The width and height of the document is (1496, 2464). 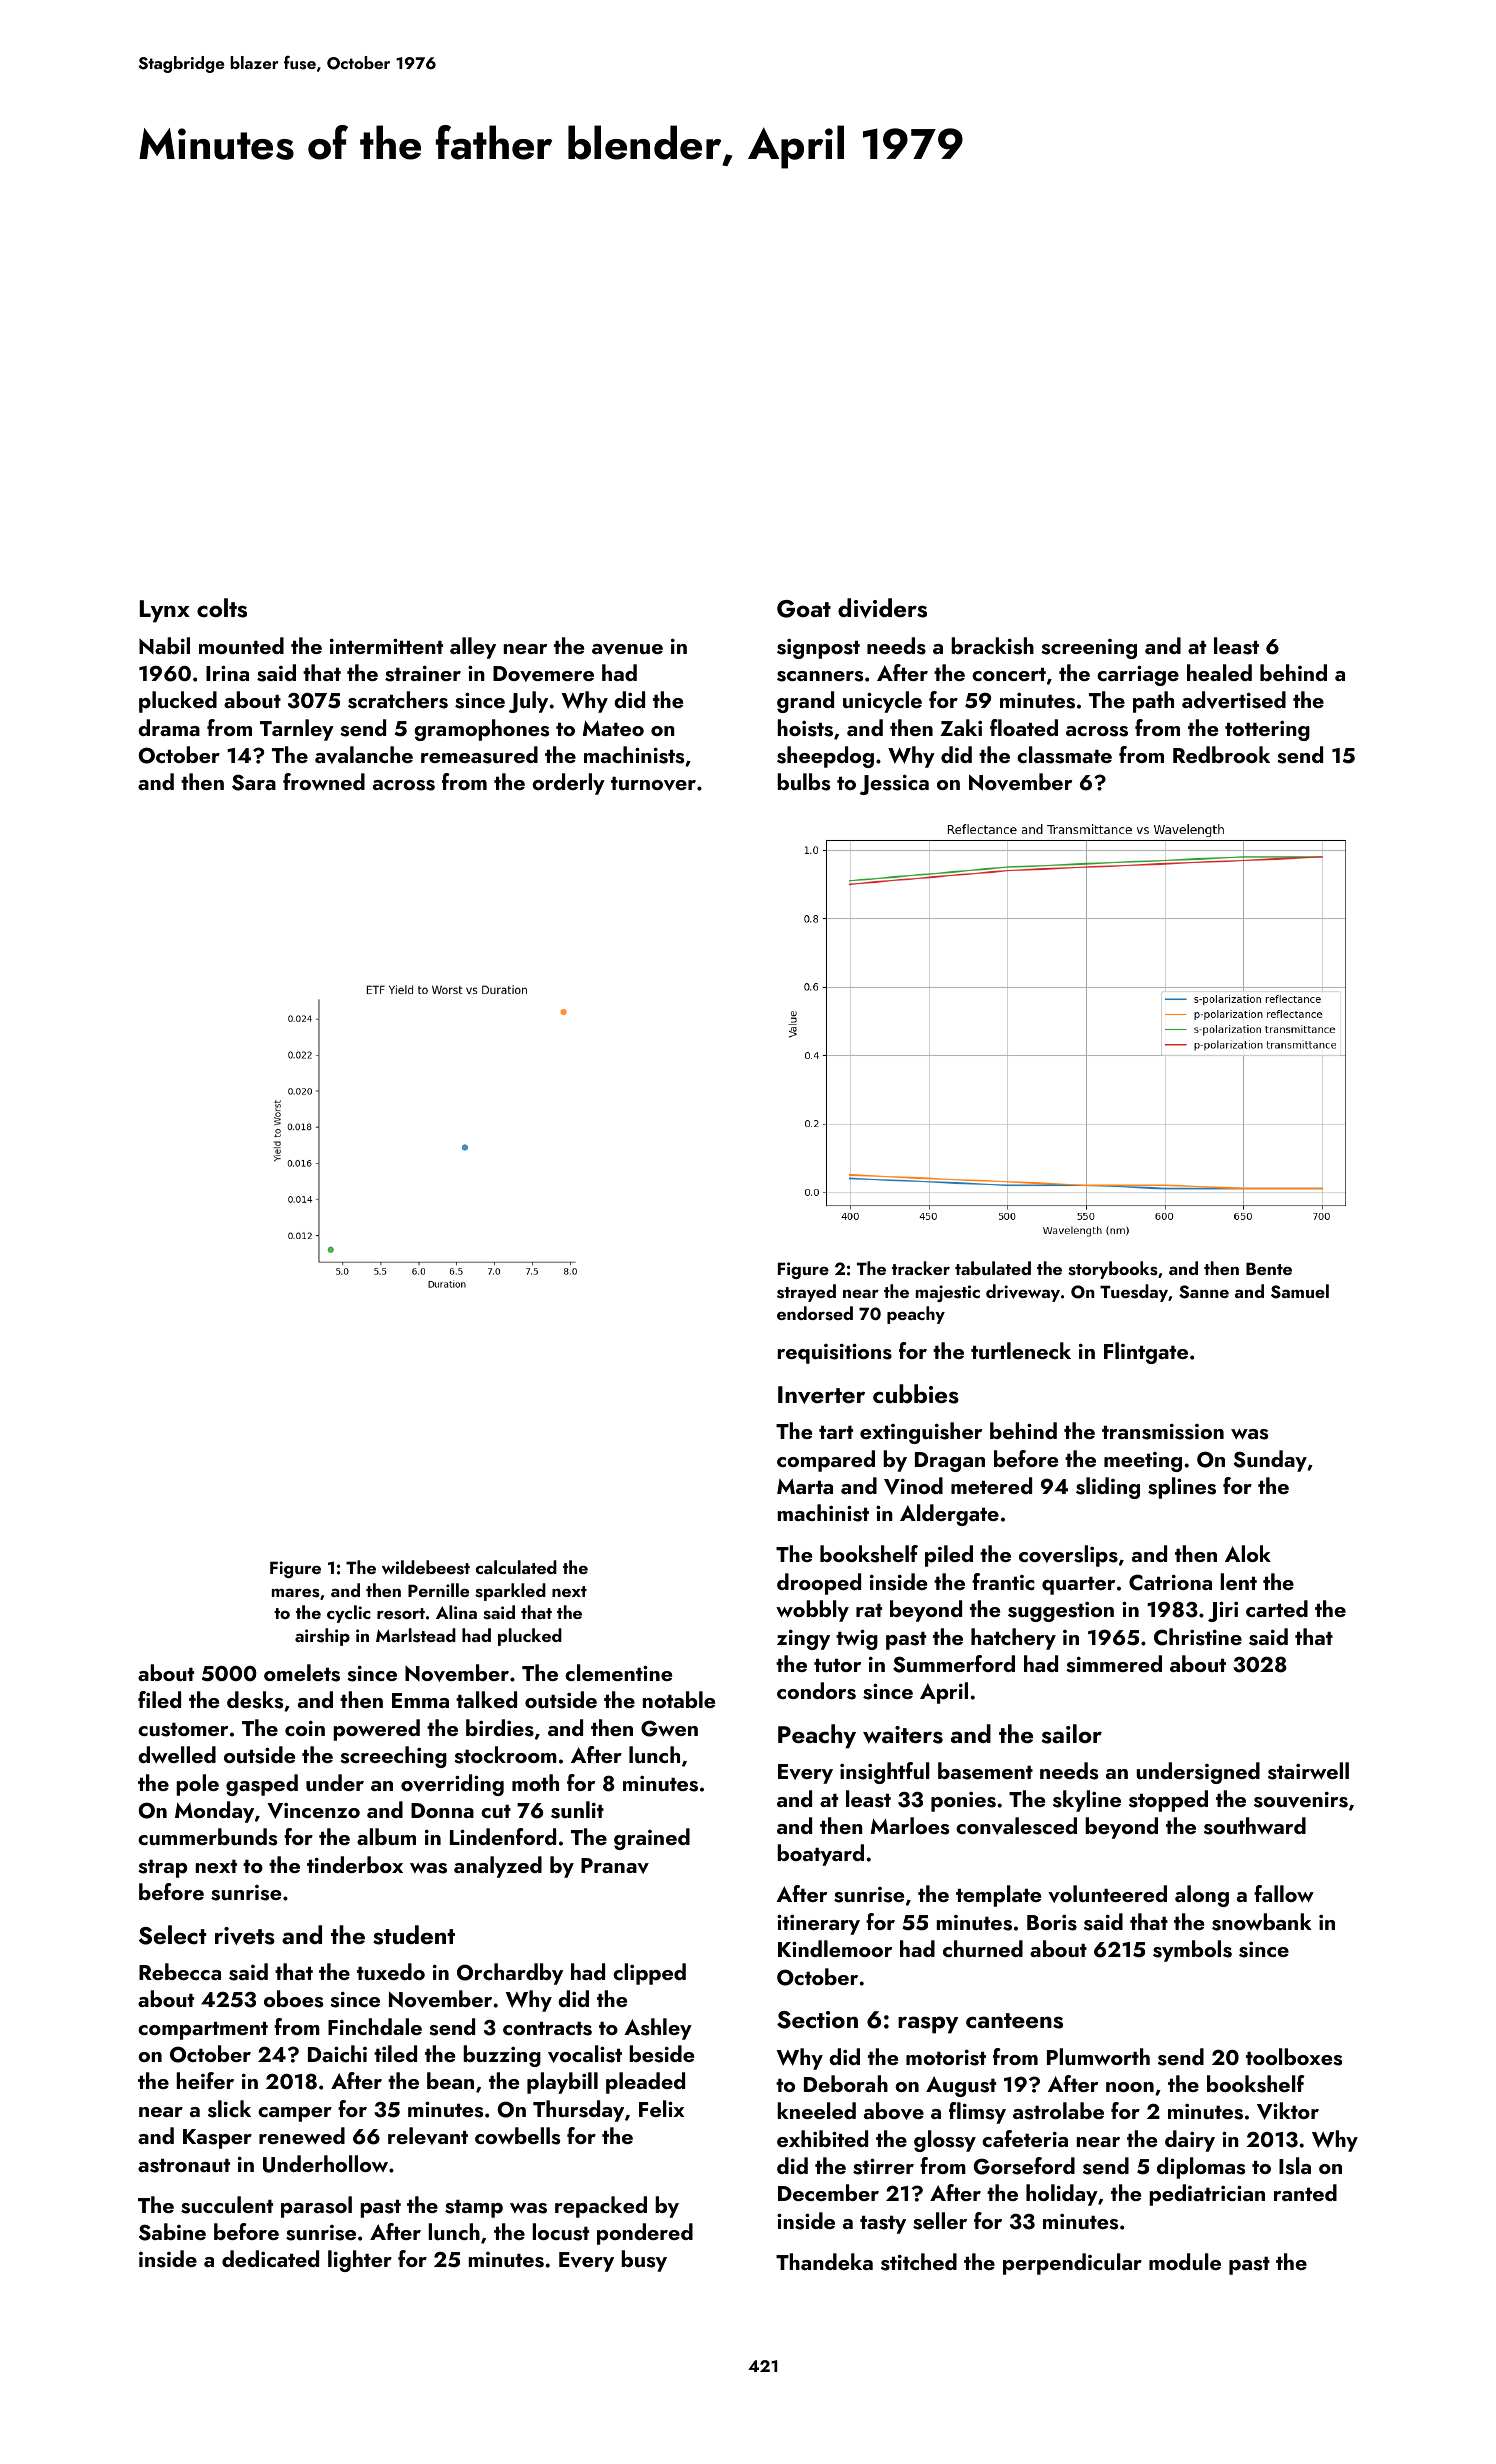 What do you see at coordinates (1146, 1353) in the document?
I see `Flintgate` at bounding box center [1146, 1353].
